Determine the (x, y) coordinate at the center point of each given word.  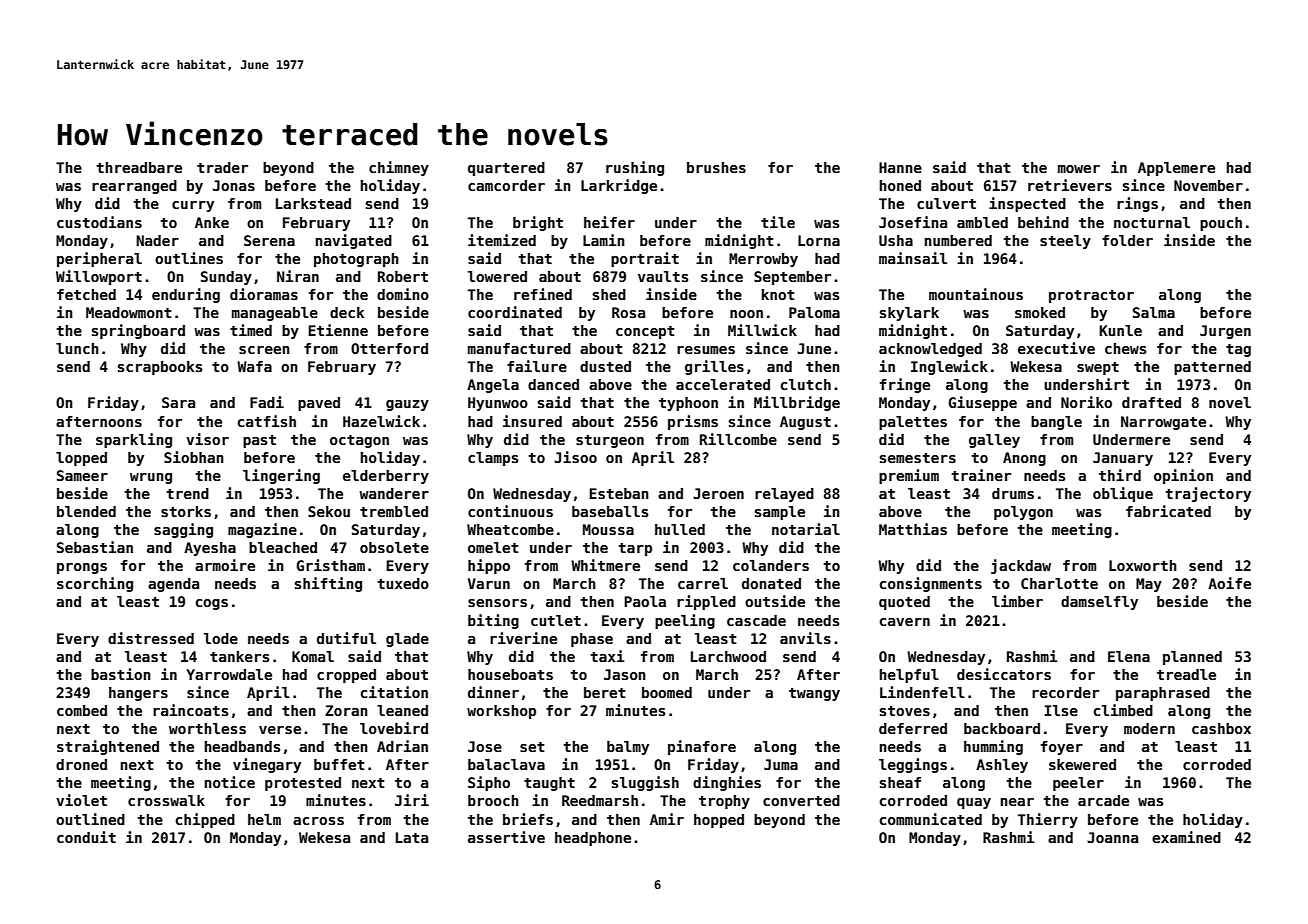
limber (1017, 601)
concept (645, 332)
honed (900, 185)
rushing (635, 168)
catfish (267, 421)
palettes (913, 423)
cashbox (1221, 728)
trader (222, 167)
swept (1098, 368)
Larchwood (728, 656)
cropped (346, 676)
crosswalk (166, 800)
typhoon (688, 404)
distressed (151, 638)
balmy (628, 748)
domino (403, 294)
